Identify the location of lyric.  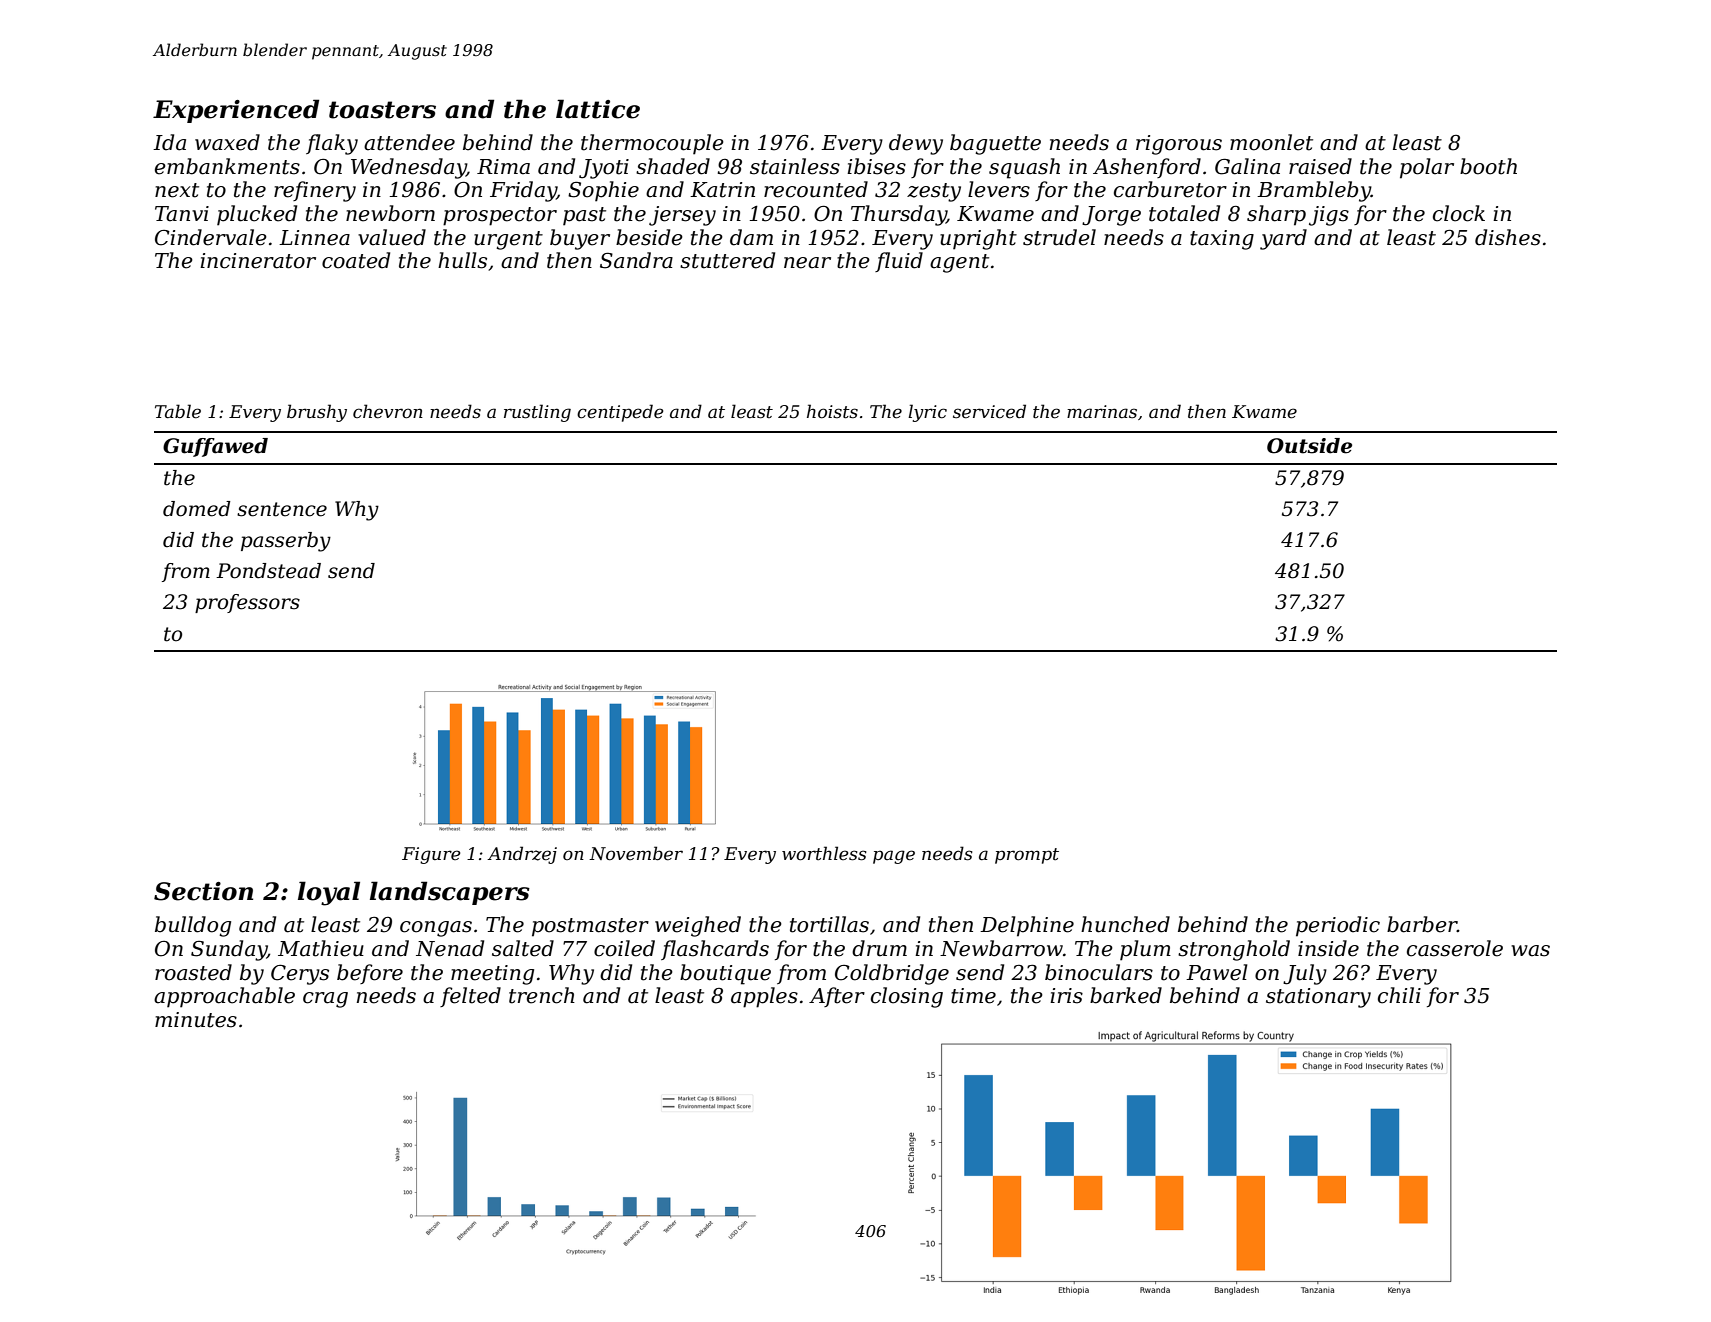
(927, 413).
